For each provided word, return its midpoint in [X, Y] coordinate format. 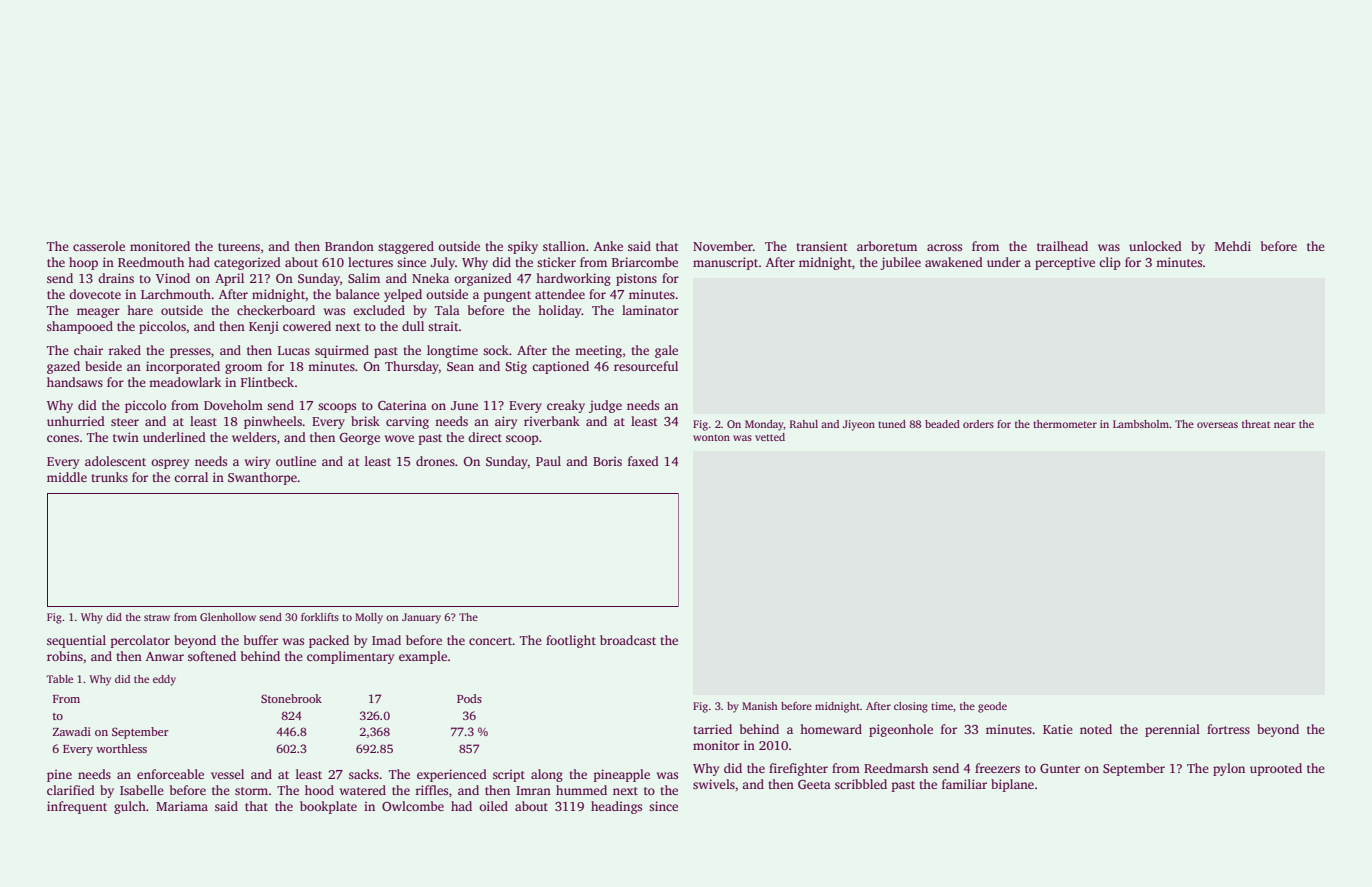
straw [157, 617]
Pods [469, 698]
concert [491, 641]
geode [992, 707]
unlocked [1155, 246]
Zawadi [72, 731]
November [723, 246]
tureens [239, 247]
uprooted [1276, 769]
